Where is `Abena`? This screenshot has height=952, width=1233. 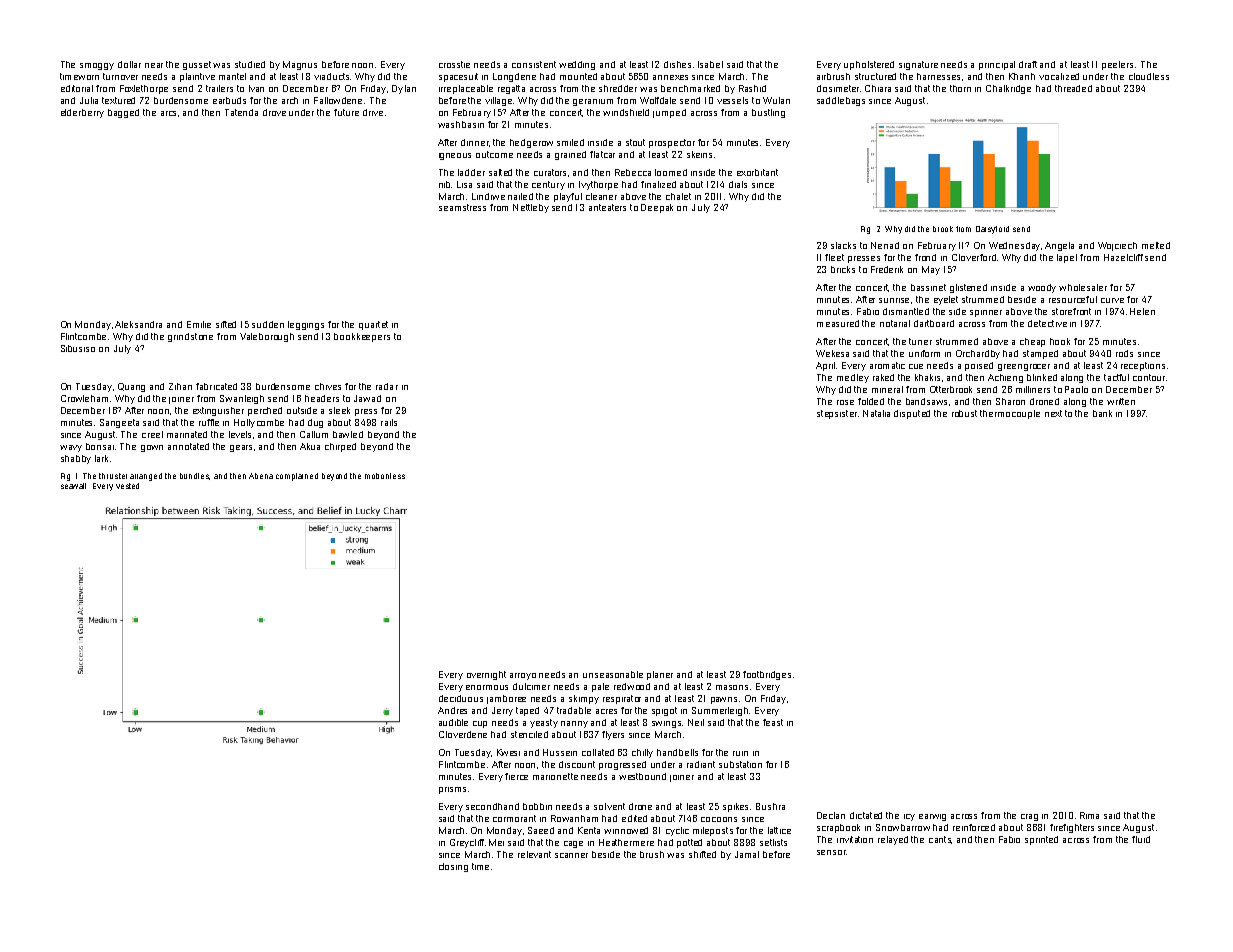
Abena is located at coordinates (261, 476).
